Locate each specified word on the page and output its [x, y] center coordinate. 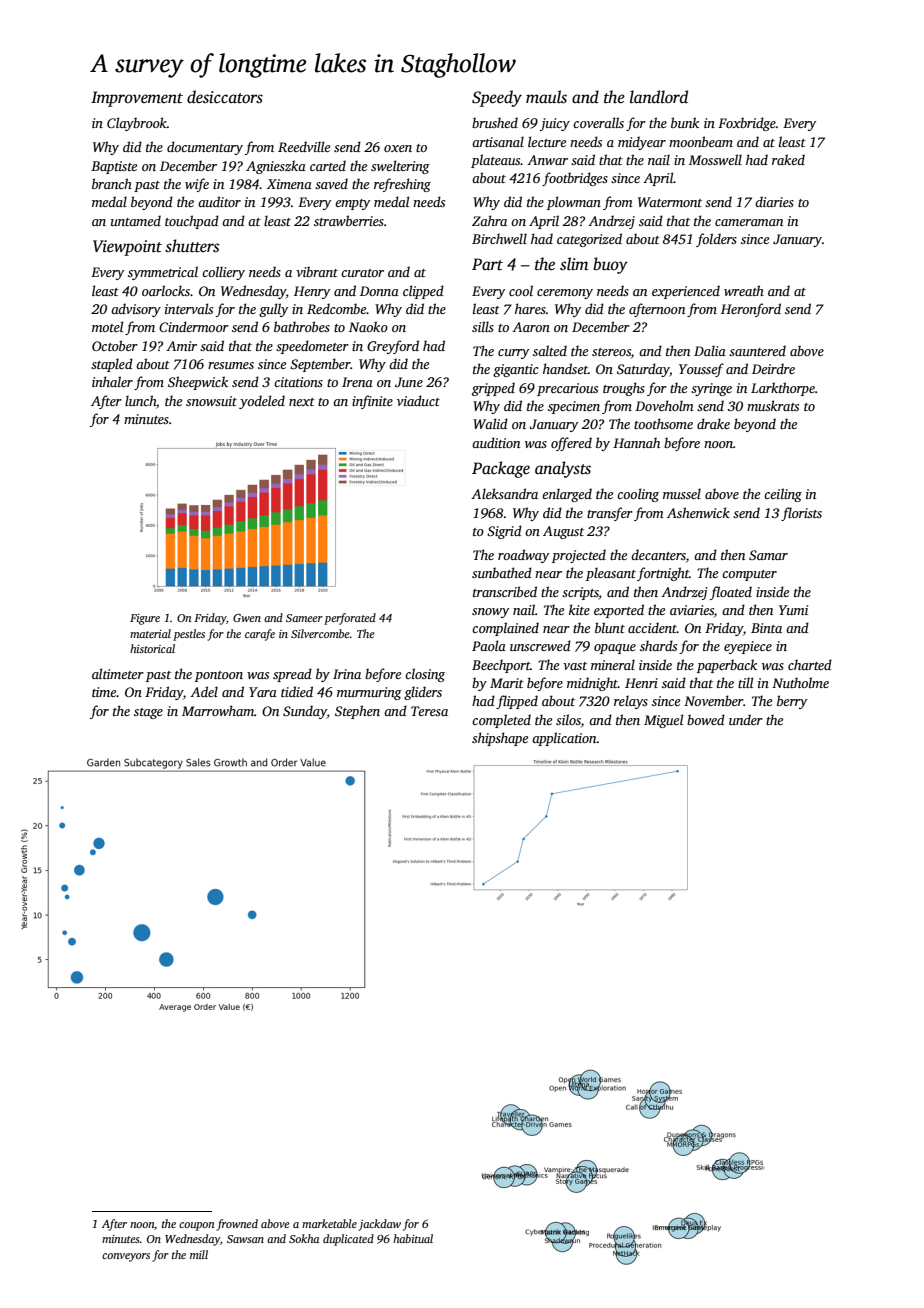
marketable [329, 1223]
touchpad [192, 222]
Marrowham [218, 710]
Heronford [751, 310]
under [746, 719]
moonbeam [701, 141]
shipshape [500, 739]
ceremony [565, 294]
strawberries [349, 220]
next [302, 402]
